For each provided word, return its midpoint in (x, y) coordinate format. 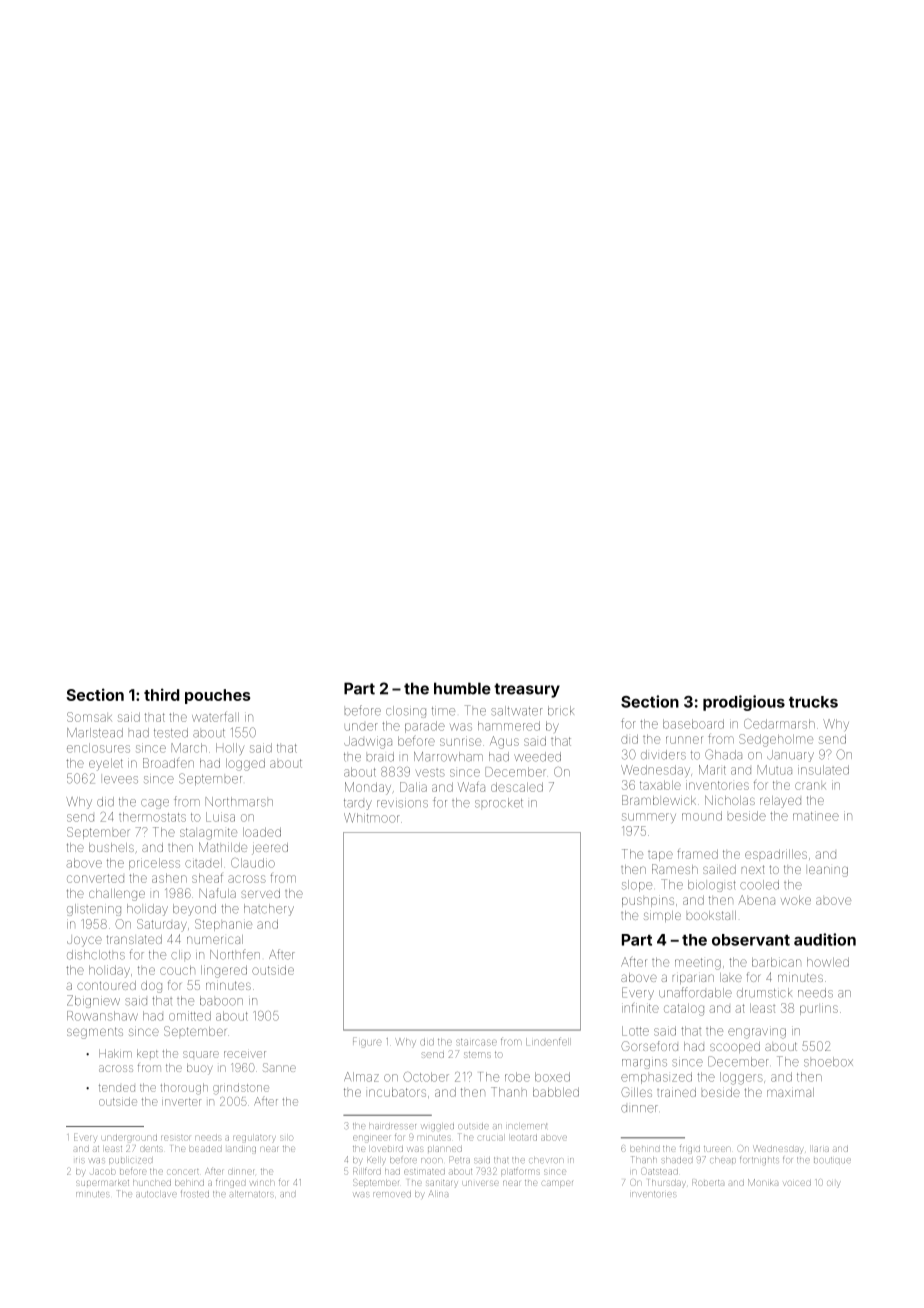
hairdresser (392, 1126)
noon (431, 1160)
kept (147, 1053)
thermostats (152, 817)
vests (430, 773)
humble (462, 688)
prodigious (744, 703)
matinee (816, 816)
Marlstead (95, 733)
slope (637, 886)
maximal (790, 1092)
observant (751, 940)
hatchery (269, 910)
